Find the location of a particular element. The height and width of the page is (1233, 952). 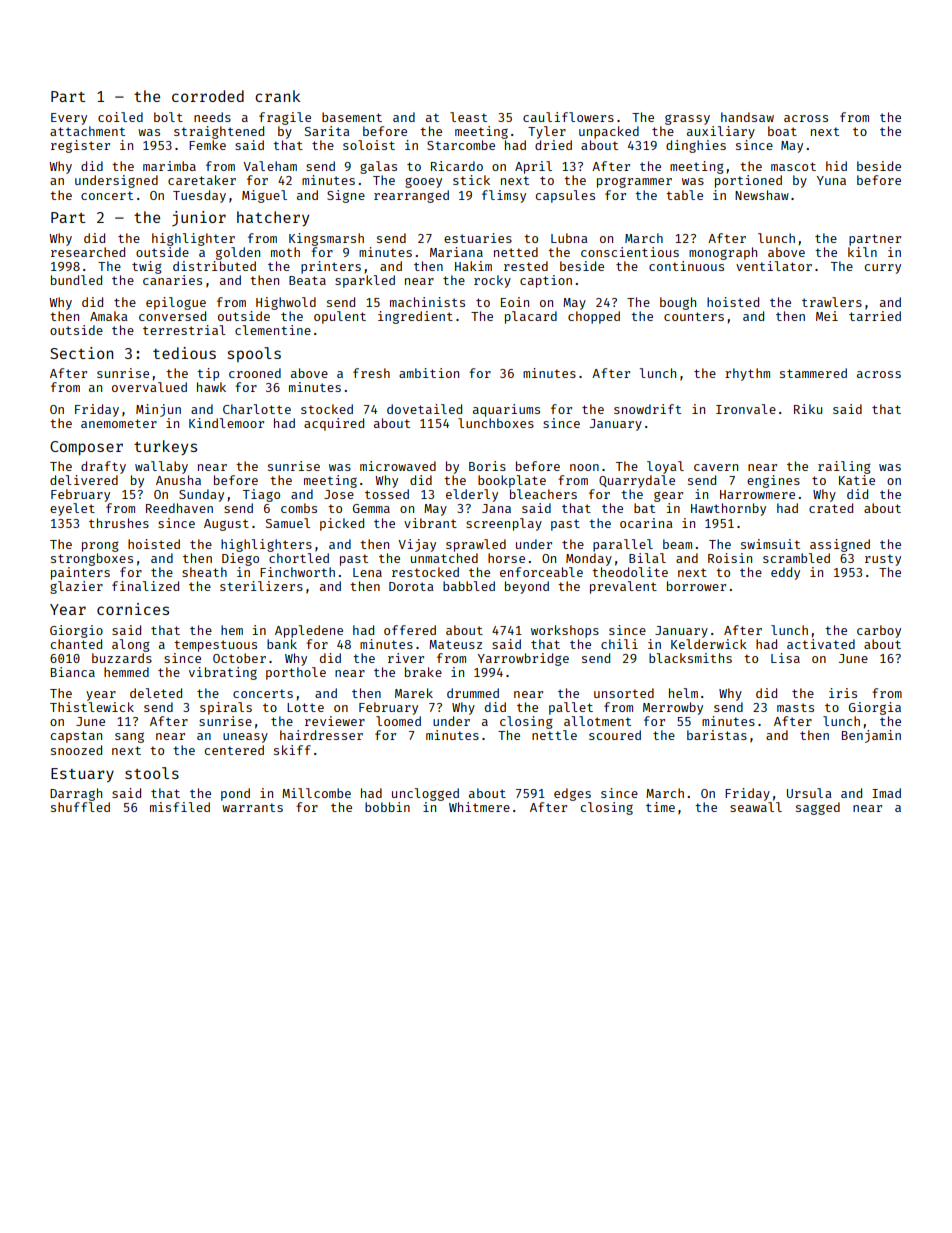

unsorted is located at coordinates (624, 693).
